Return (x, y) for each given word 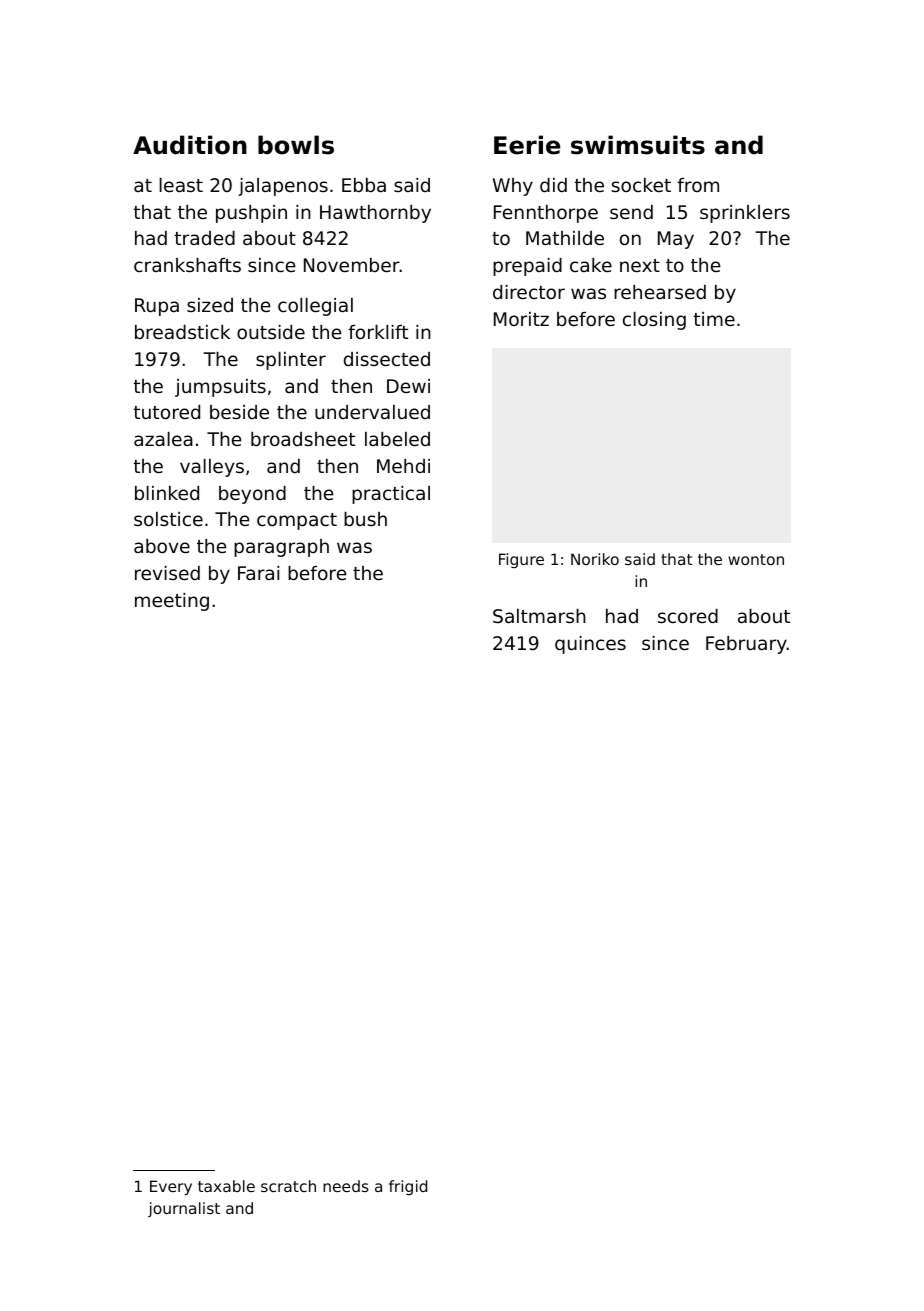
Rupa (157, 307)
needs (346, 1186)
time (714, 319)
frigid (408, 1187)
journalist (184, 1209)
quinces (590, 645)
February (746, 645)
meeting (172, 602)
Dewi (408, 386)
